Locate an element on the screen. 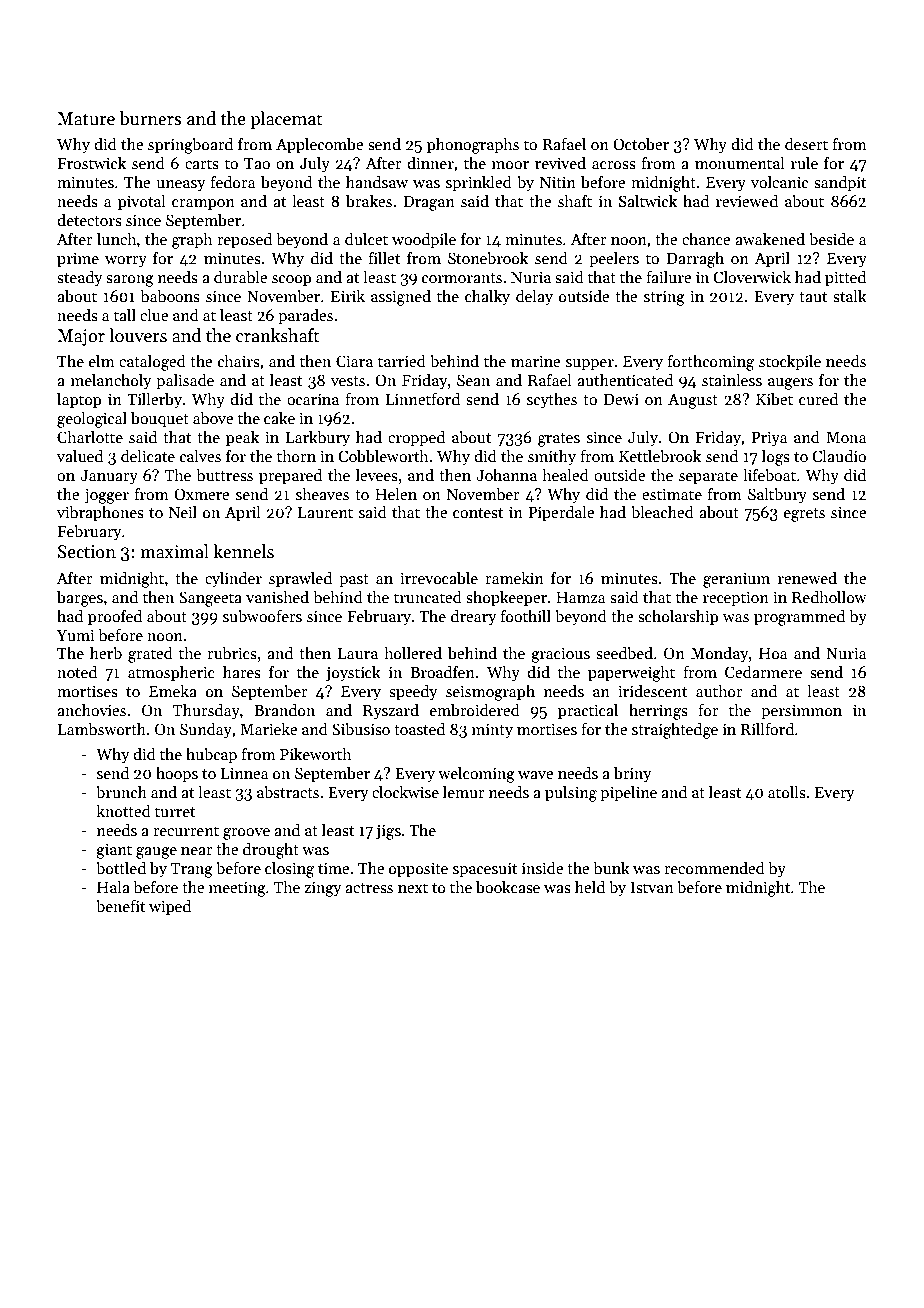 The height and width of the screenshot is (1308, 924). smithy is located at coordinates (552, 458).
